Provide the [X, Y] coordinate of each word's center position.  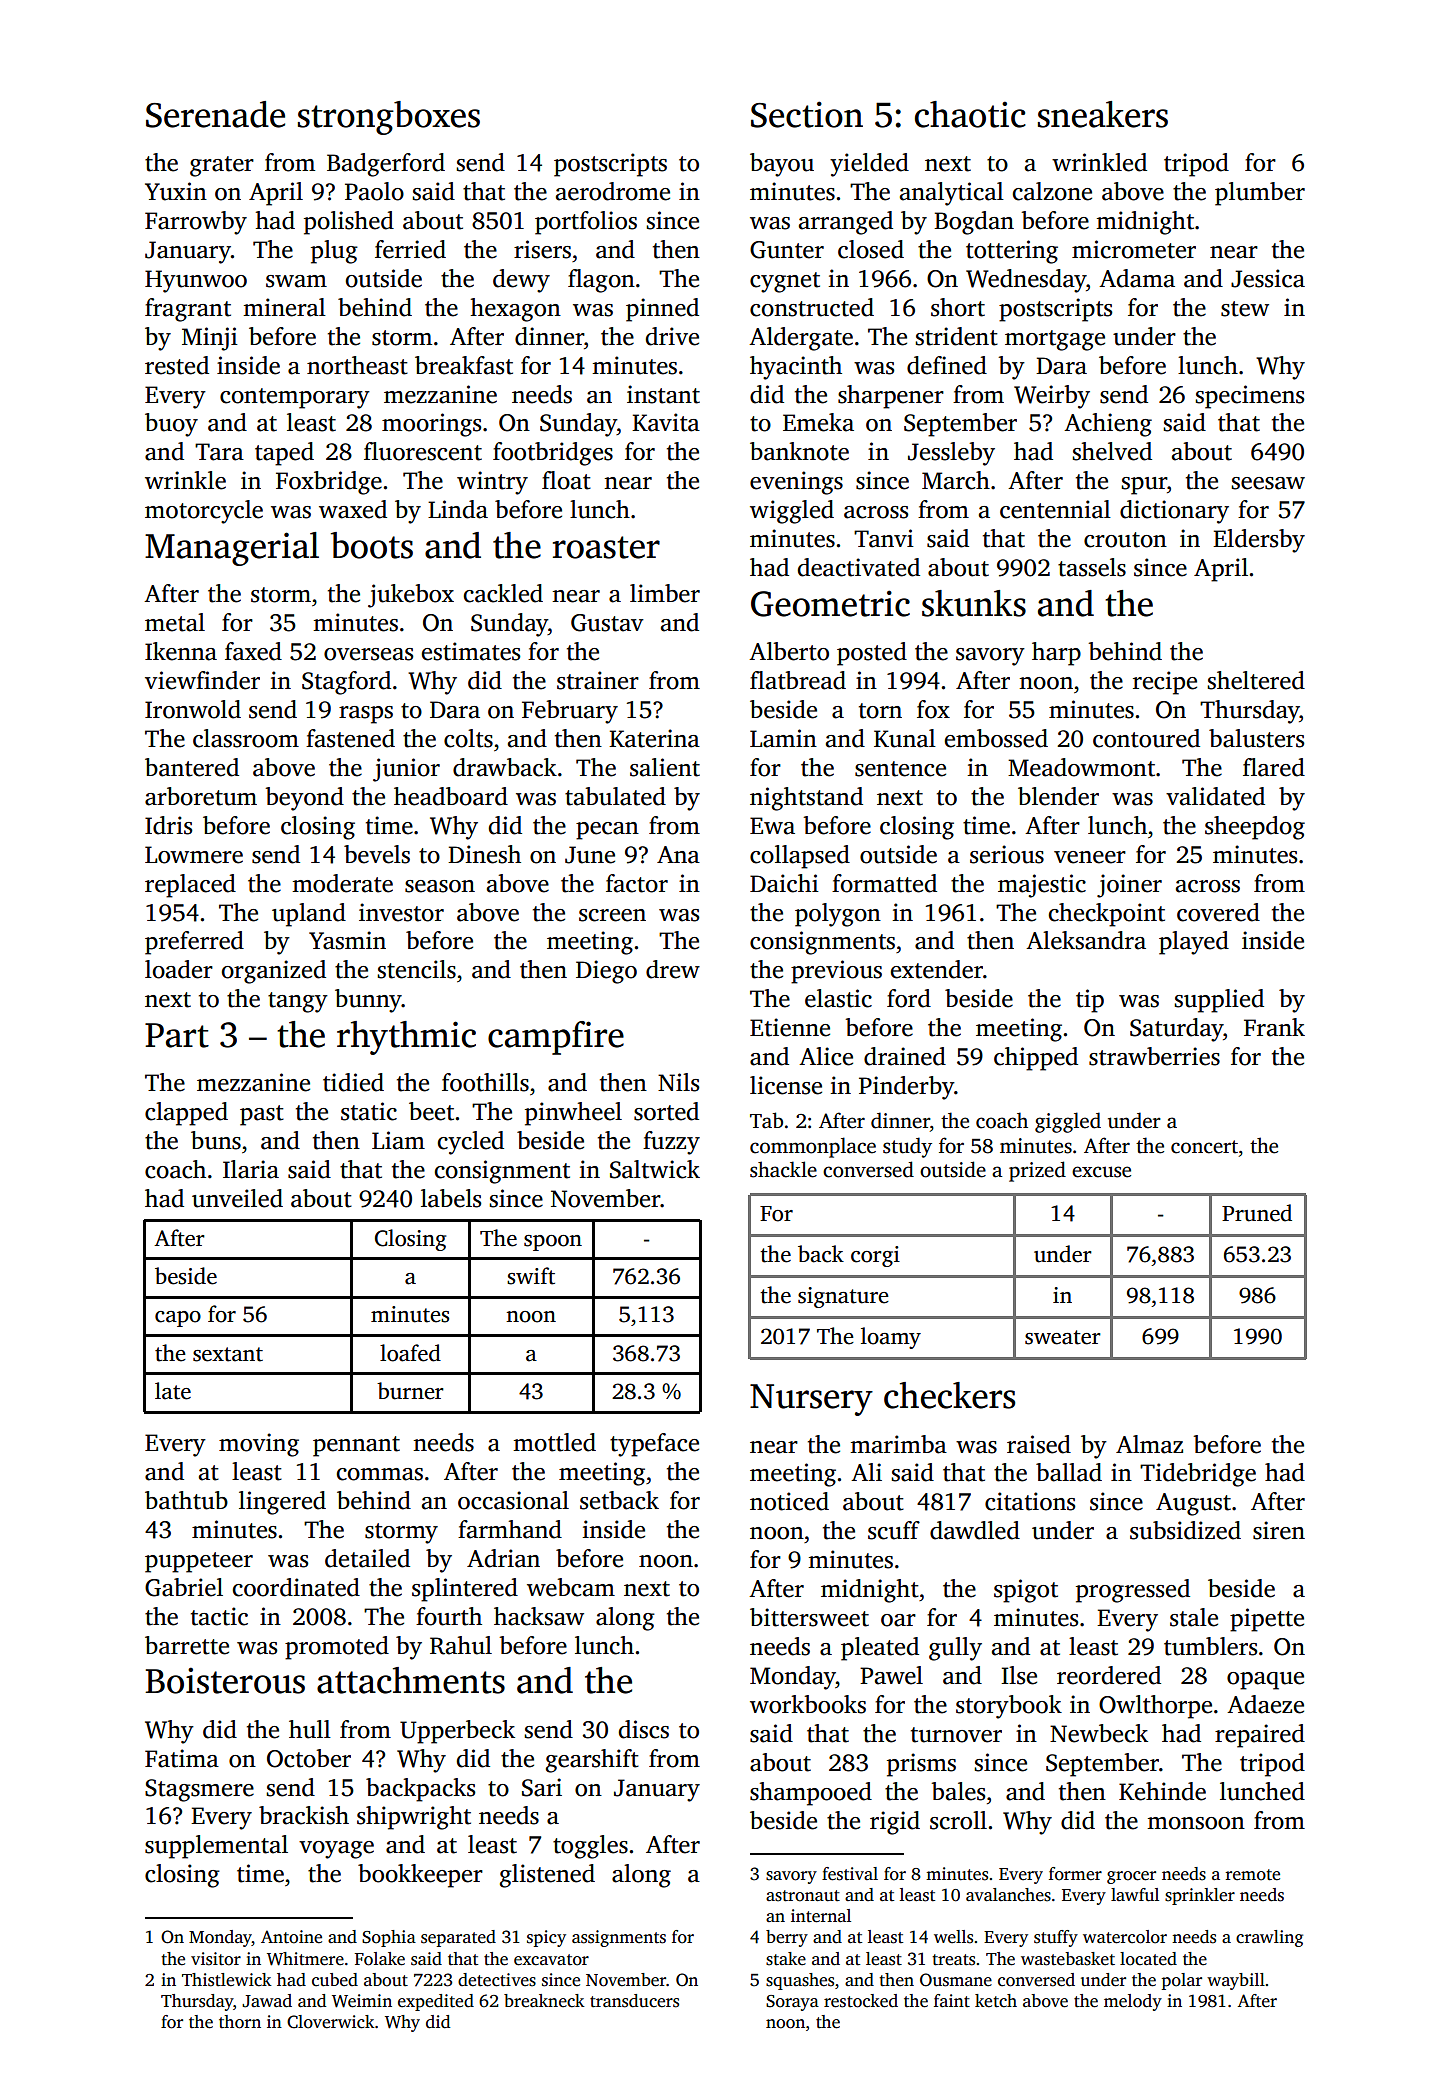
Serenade [215, 114]
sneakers [1103, 114]
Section [807, 114]
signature [843, 1297]
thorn [240, 2022]
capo [178, 1319]
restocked [861, 2001]
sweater [1063, 1337]
